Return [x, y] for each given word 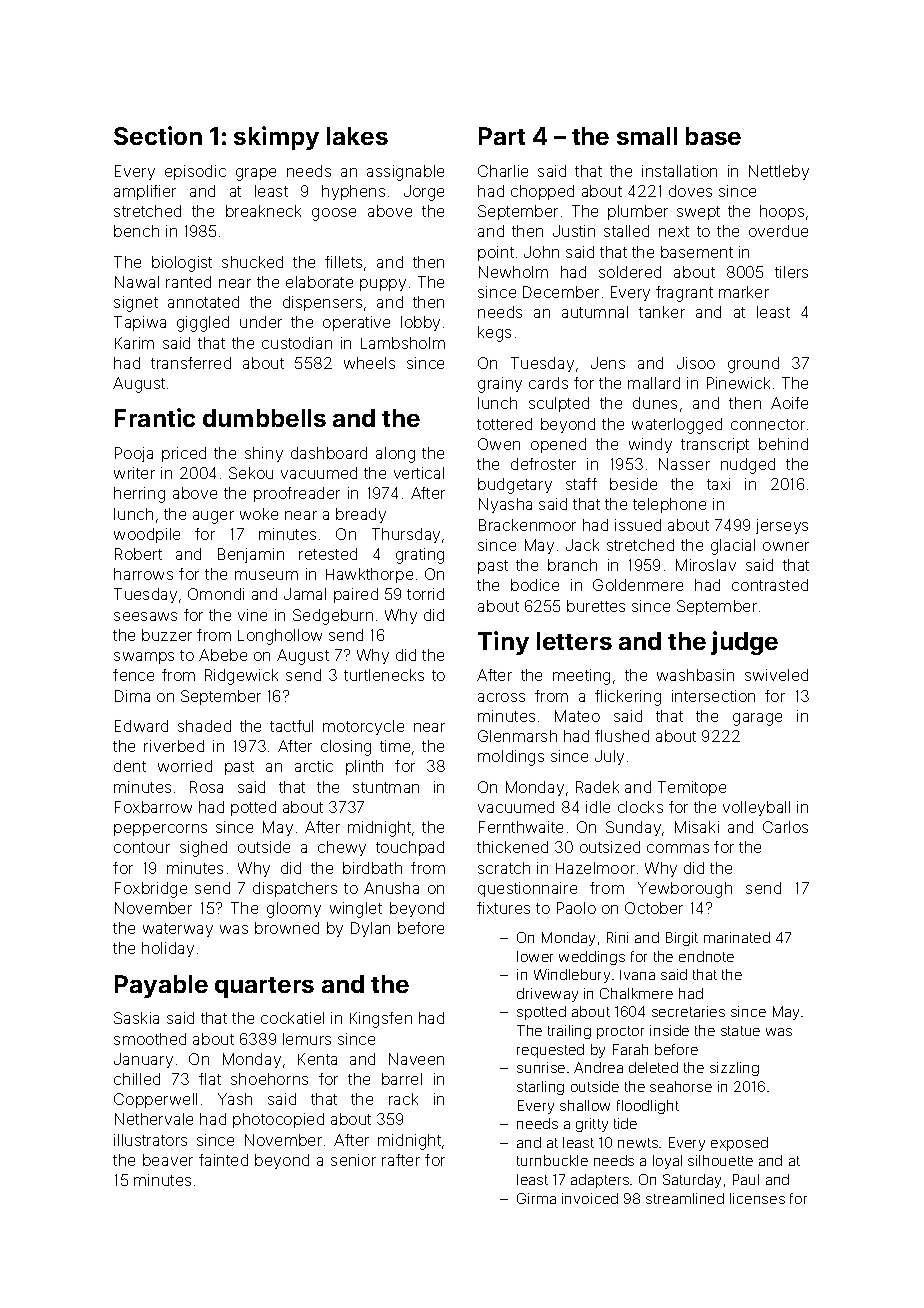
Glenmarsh [517, 736]
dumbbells [264, 418]
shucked [252, 262]
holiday [168, 949]
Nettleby [779, 172]
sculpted [559, 404]
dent [130, 766]
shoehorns [269, 1079]
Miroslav [706, 565]
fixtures [503, 908]
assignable [405, 173]
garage [757, 719]
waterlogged [677, 426]
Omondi [216, 594]
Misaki [697, 827]
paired [356, 595]
